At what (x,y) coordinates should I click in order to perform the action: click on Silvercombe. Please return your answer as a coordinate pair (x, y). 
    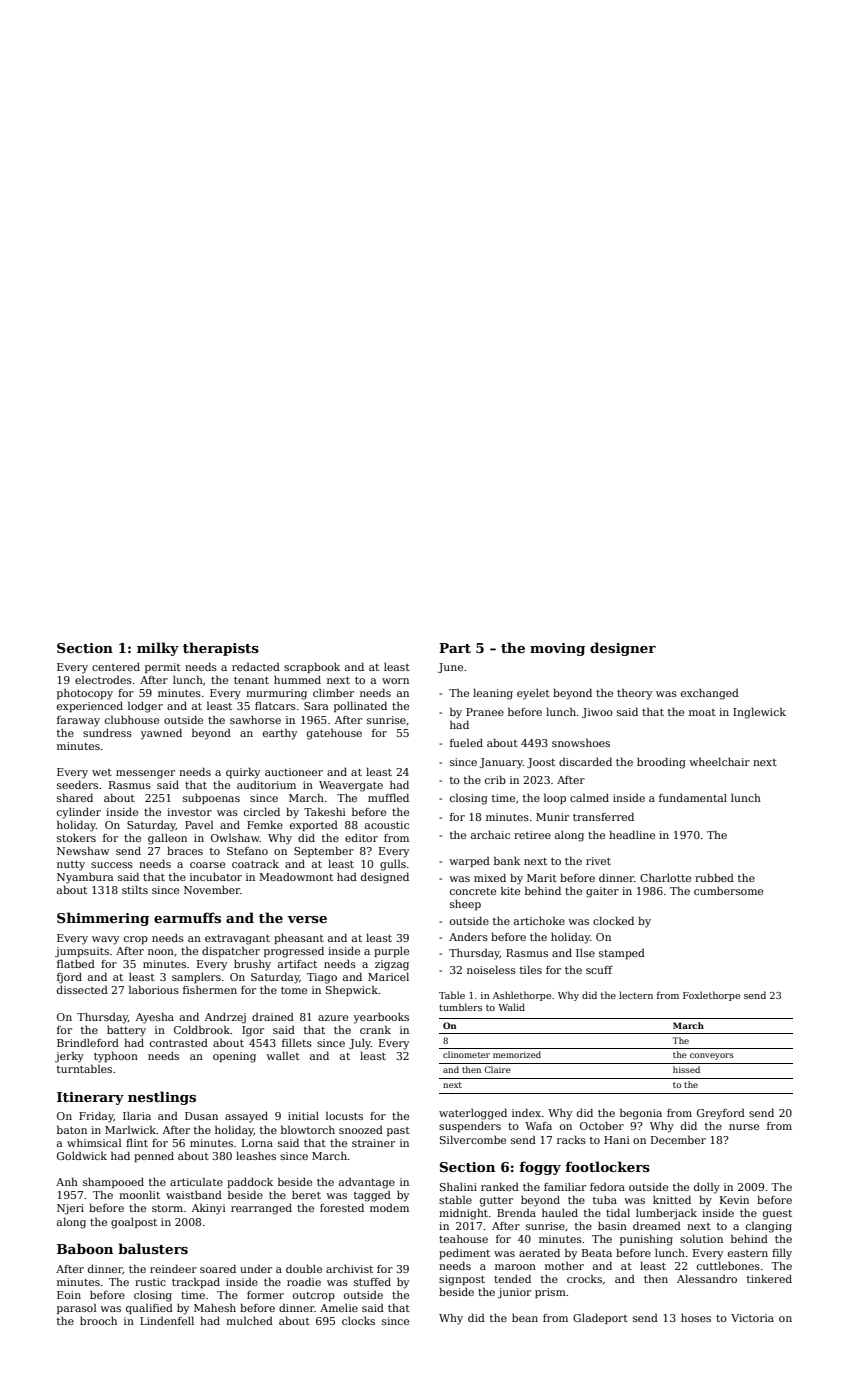
    Looking at the image, I should click on (473, 1139).
